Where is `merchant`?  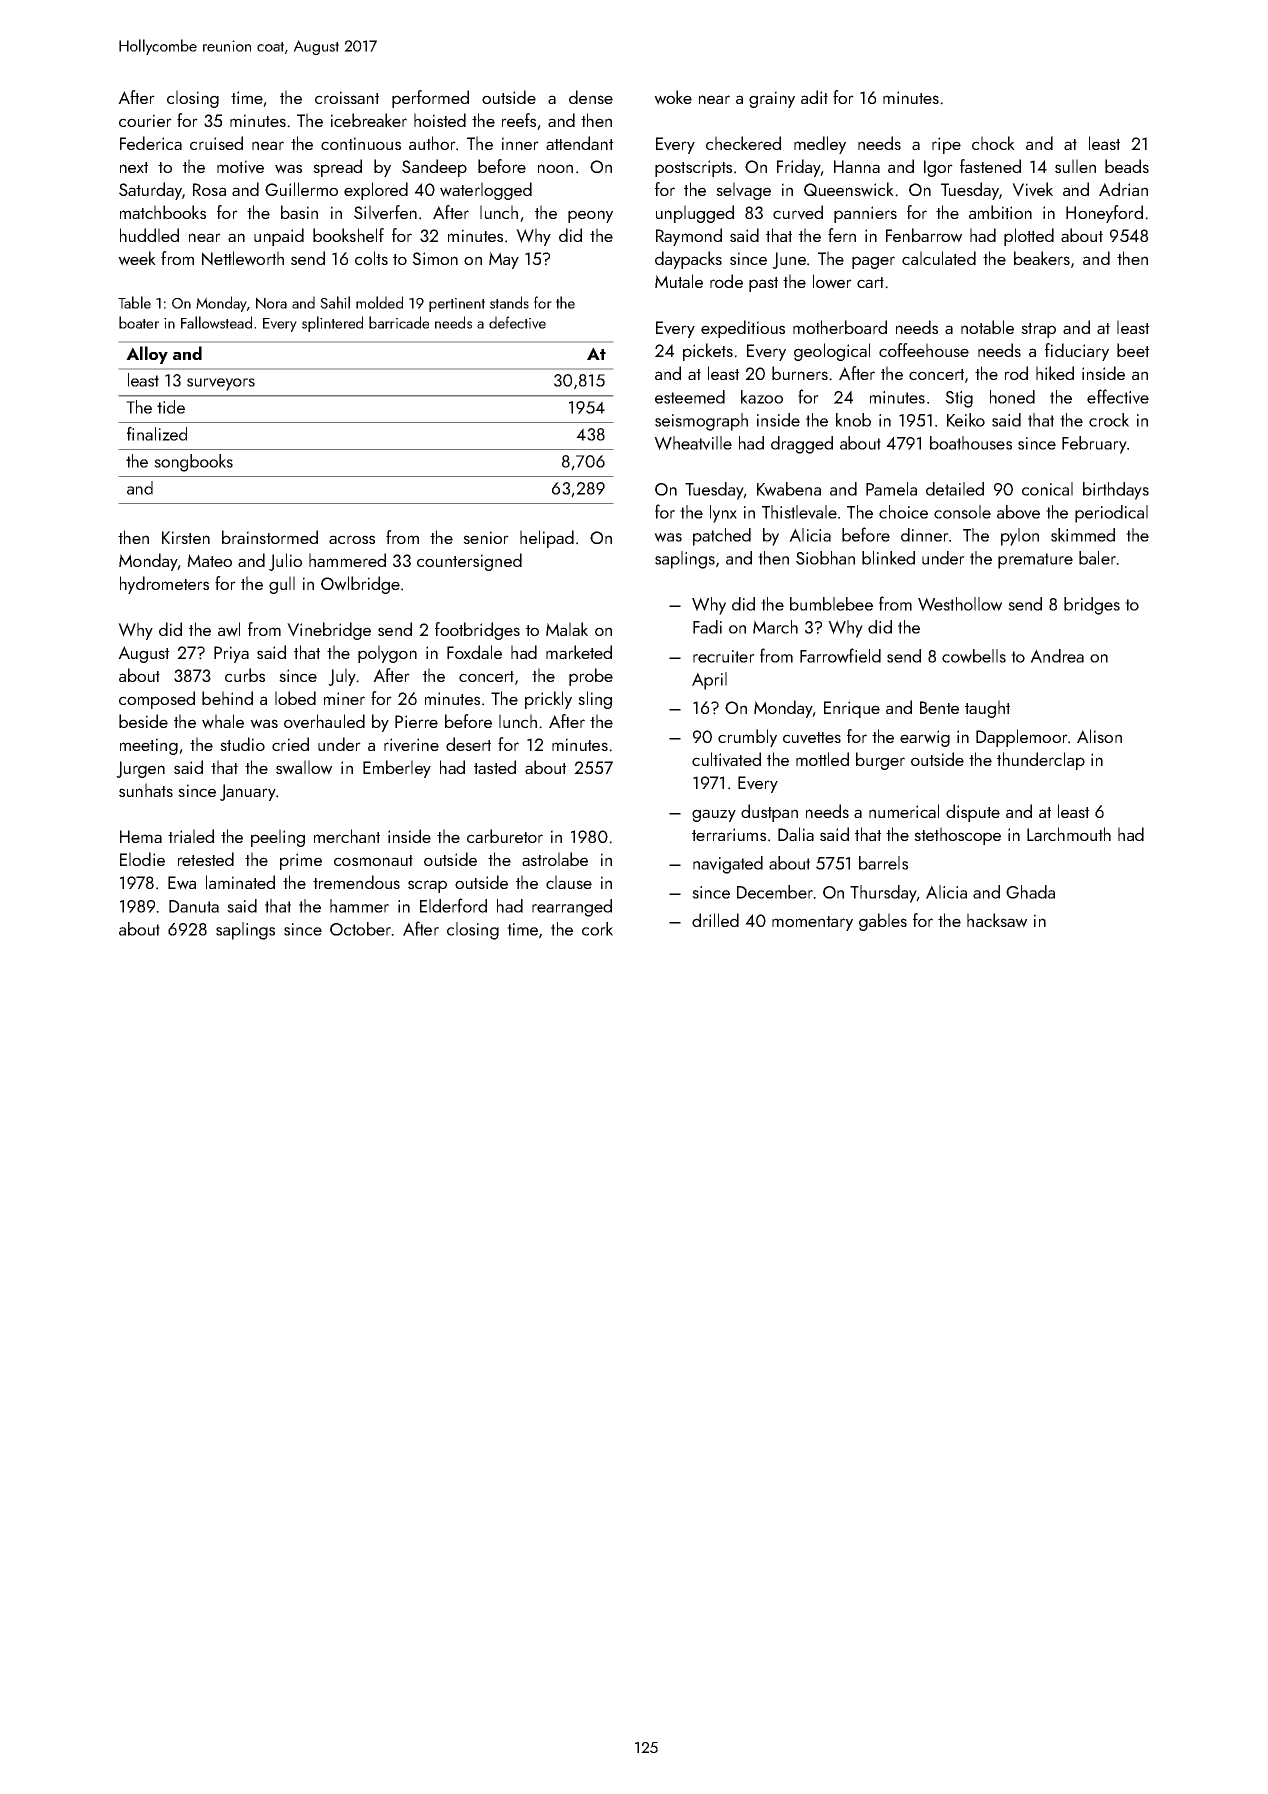
merchant is located at coordinates (347, 836).
